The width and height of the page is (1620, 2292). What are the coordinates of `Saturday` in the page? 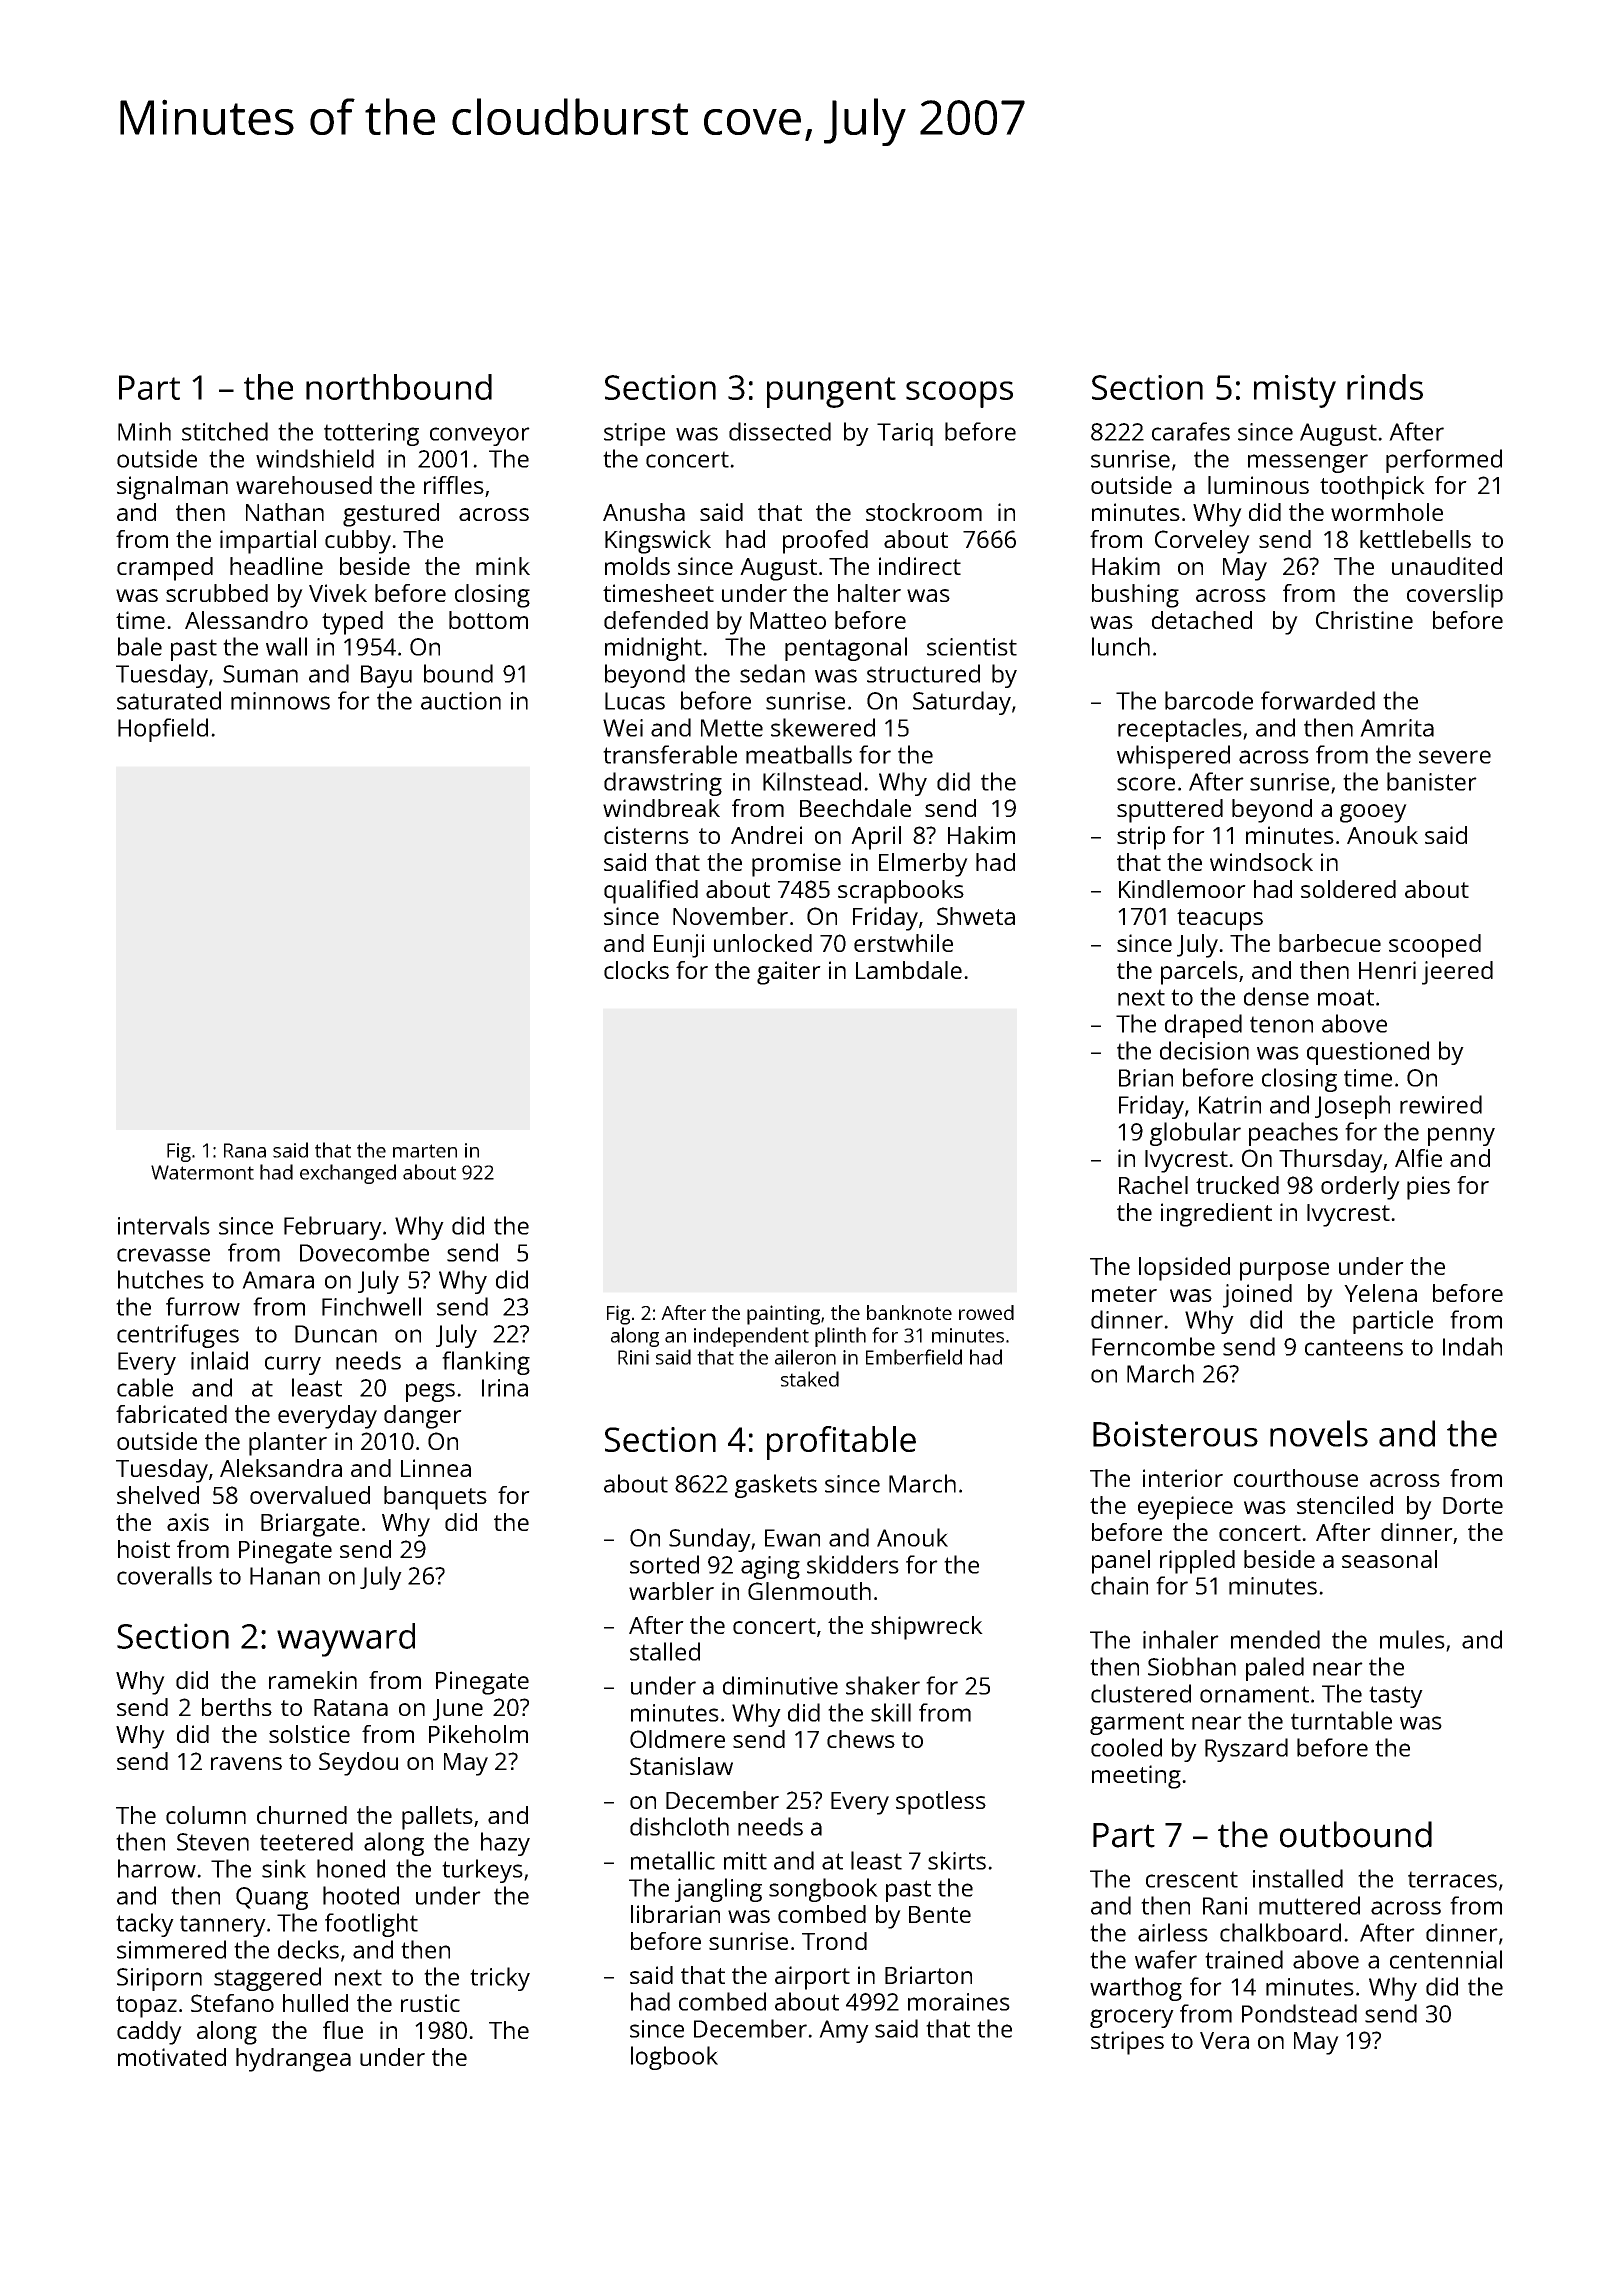 It's located at (962, 703).
